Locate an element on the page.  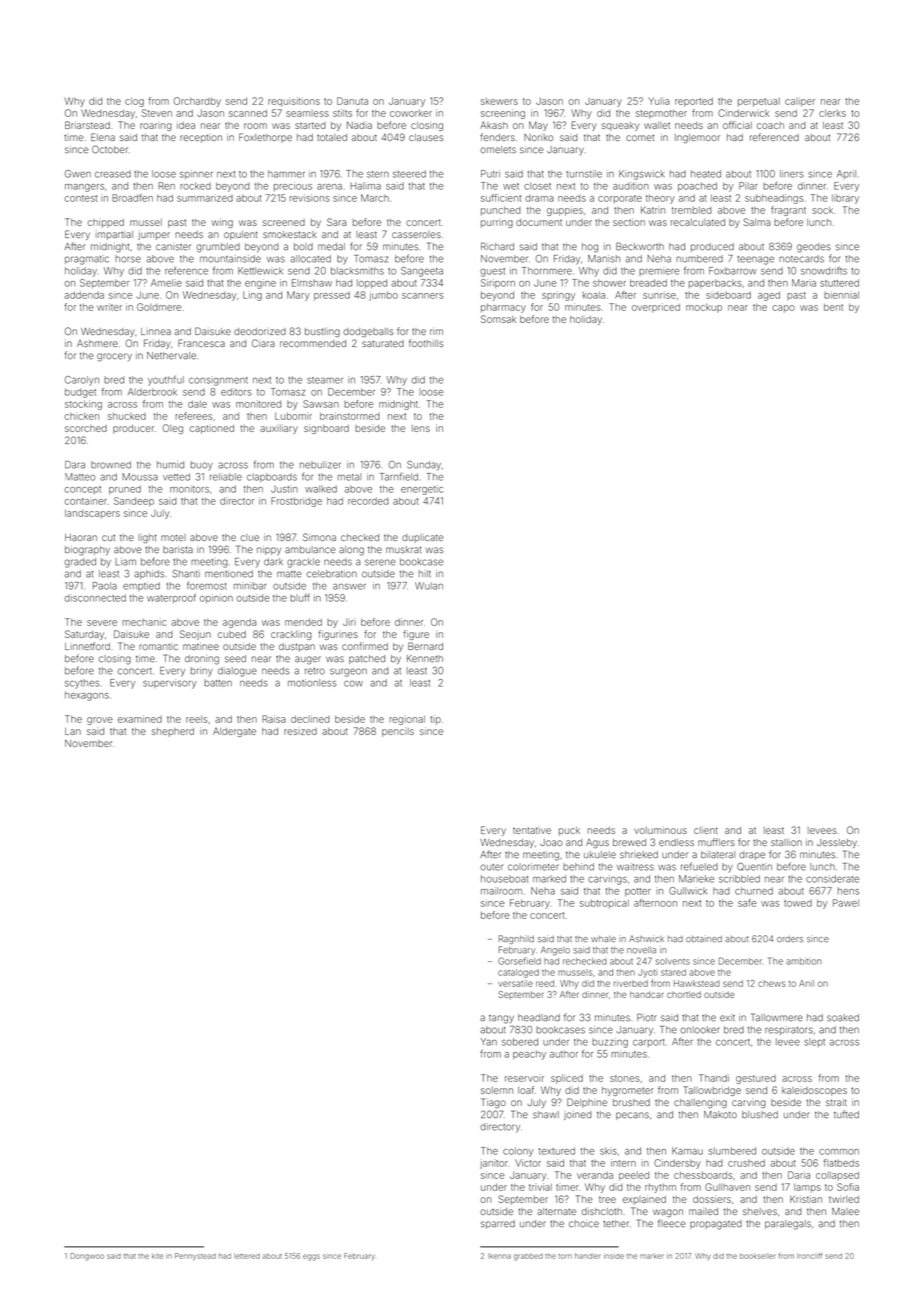
exit is located at coordinates (727, 1018).
